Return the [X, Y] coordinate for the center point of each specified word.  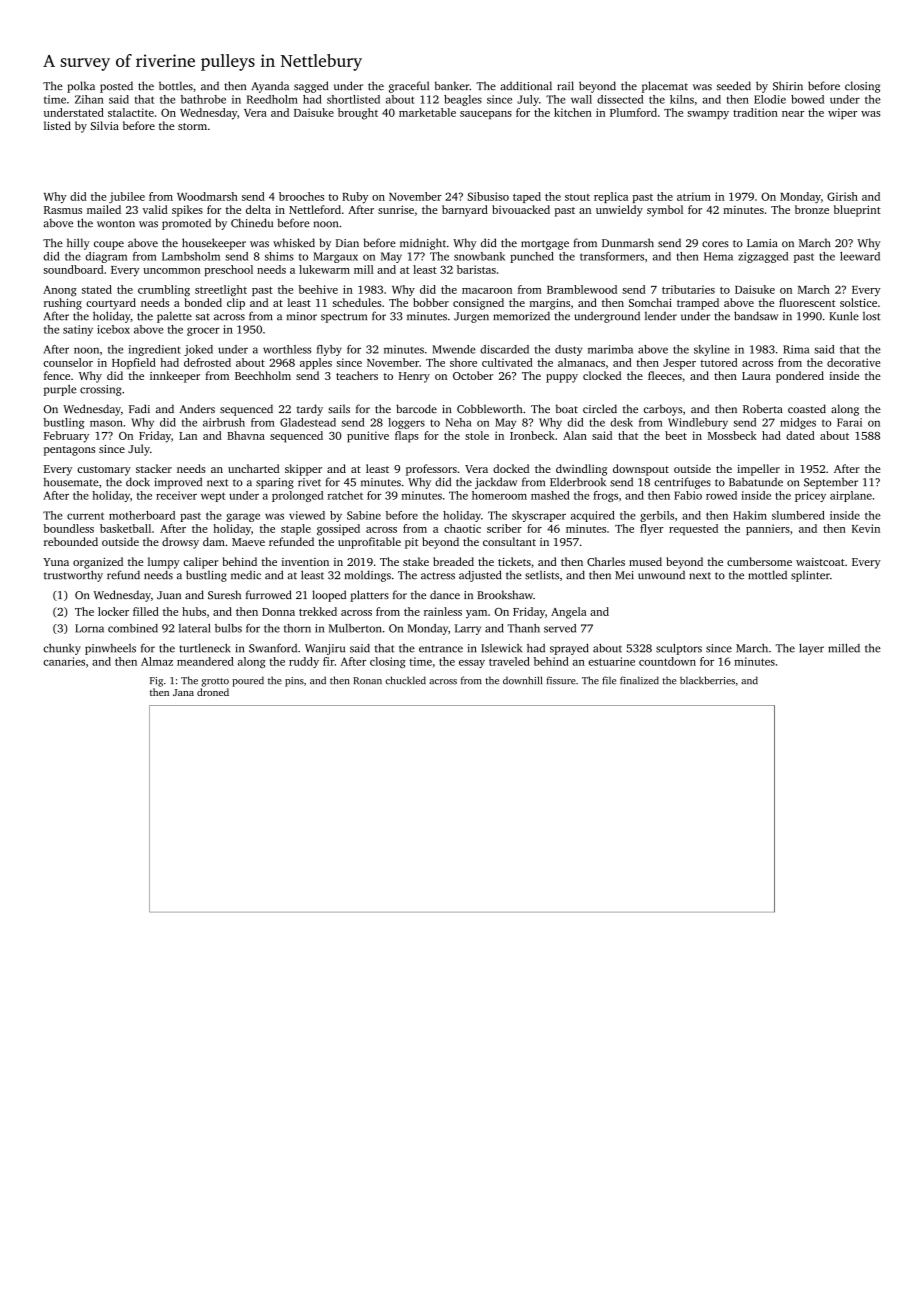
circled [600, 408]
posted [116, 87]
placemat [665, 87]
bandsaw [756, 316]
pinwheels [110, 649]
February [66, 437]
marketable [427, 112]
